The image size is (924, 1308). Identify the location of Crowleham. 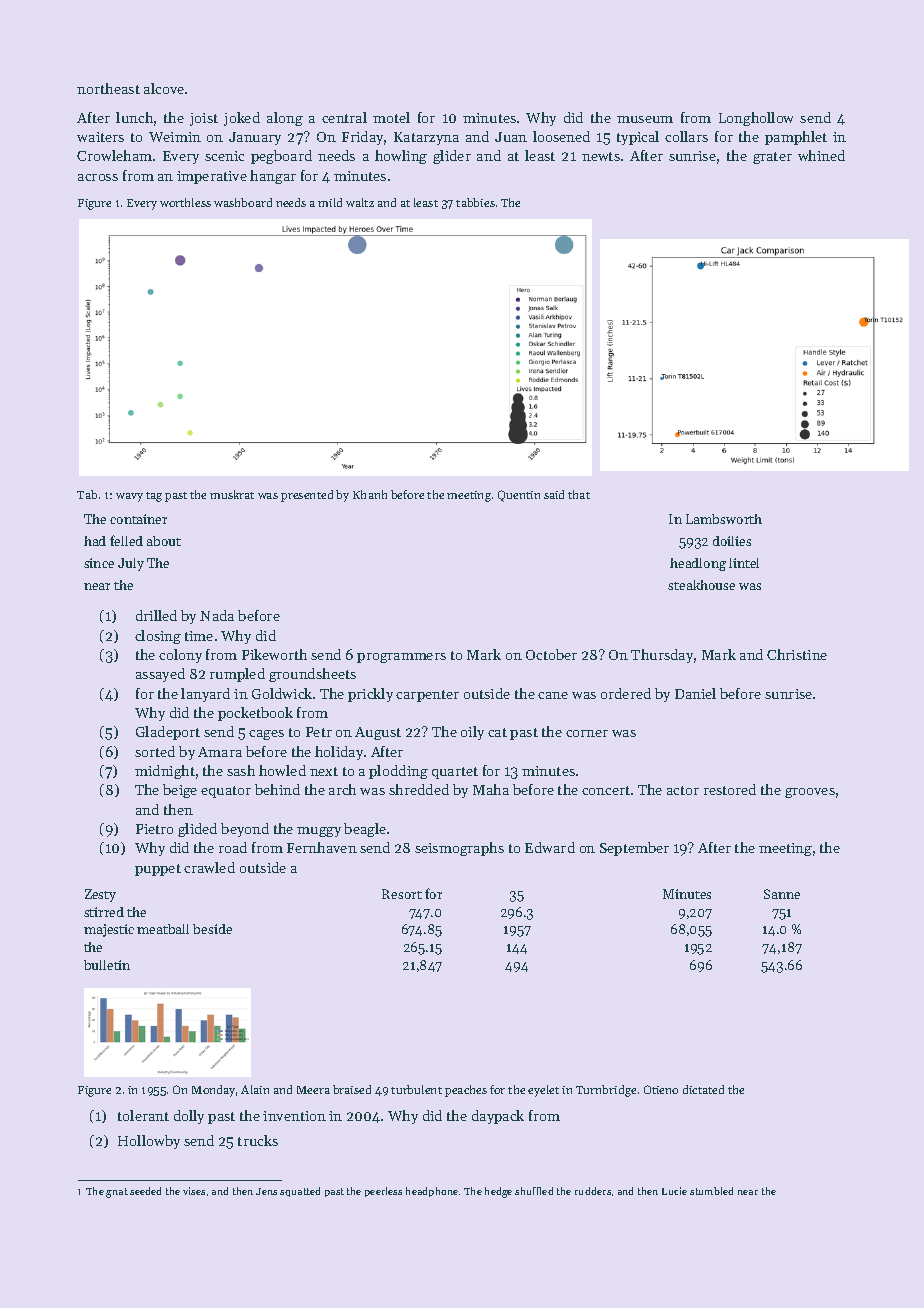
(114, 155).
